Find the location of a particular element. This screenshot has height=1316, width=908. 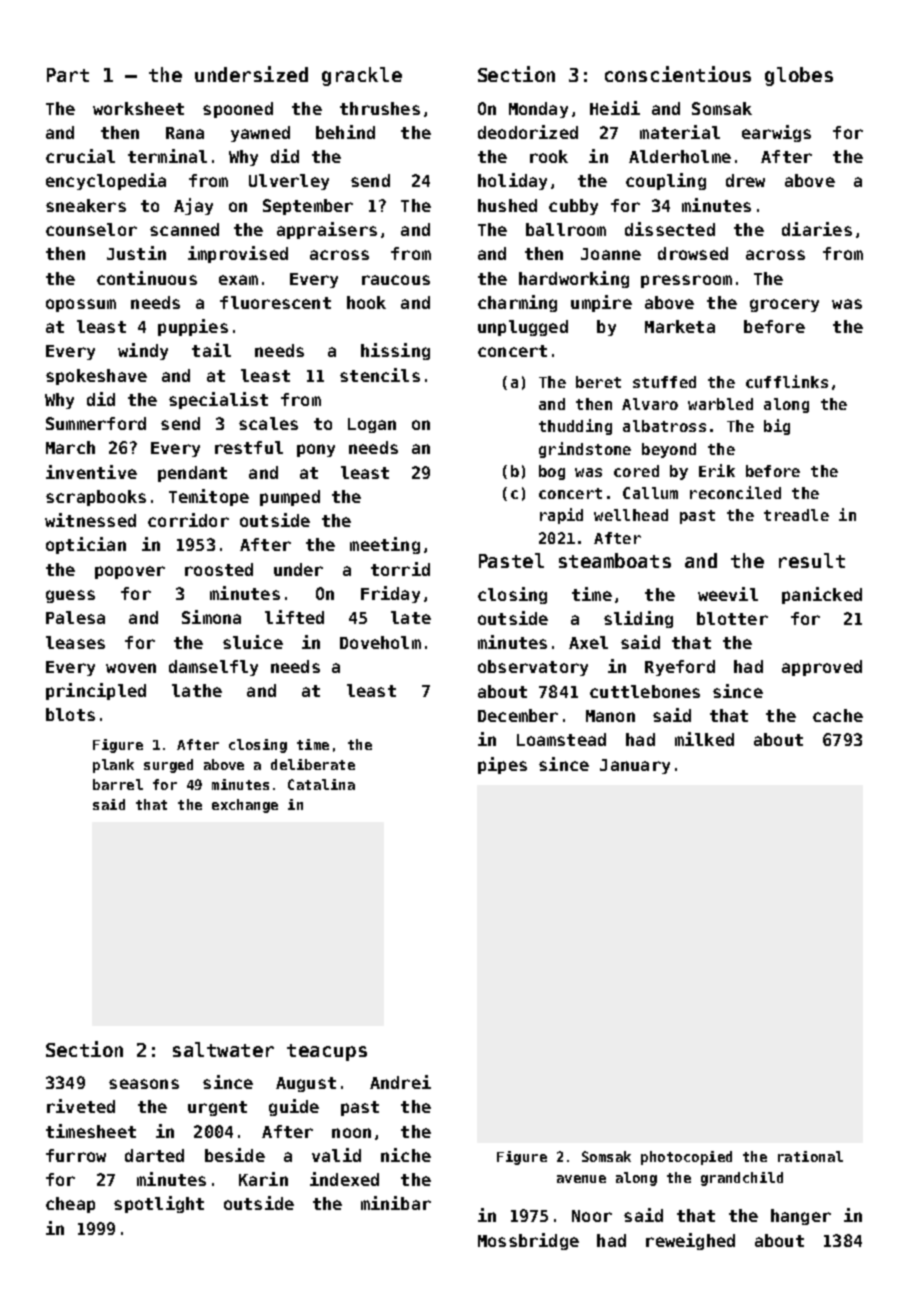

cheap is located at coordinates (70, 1205).
